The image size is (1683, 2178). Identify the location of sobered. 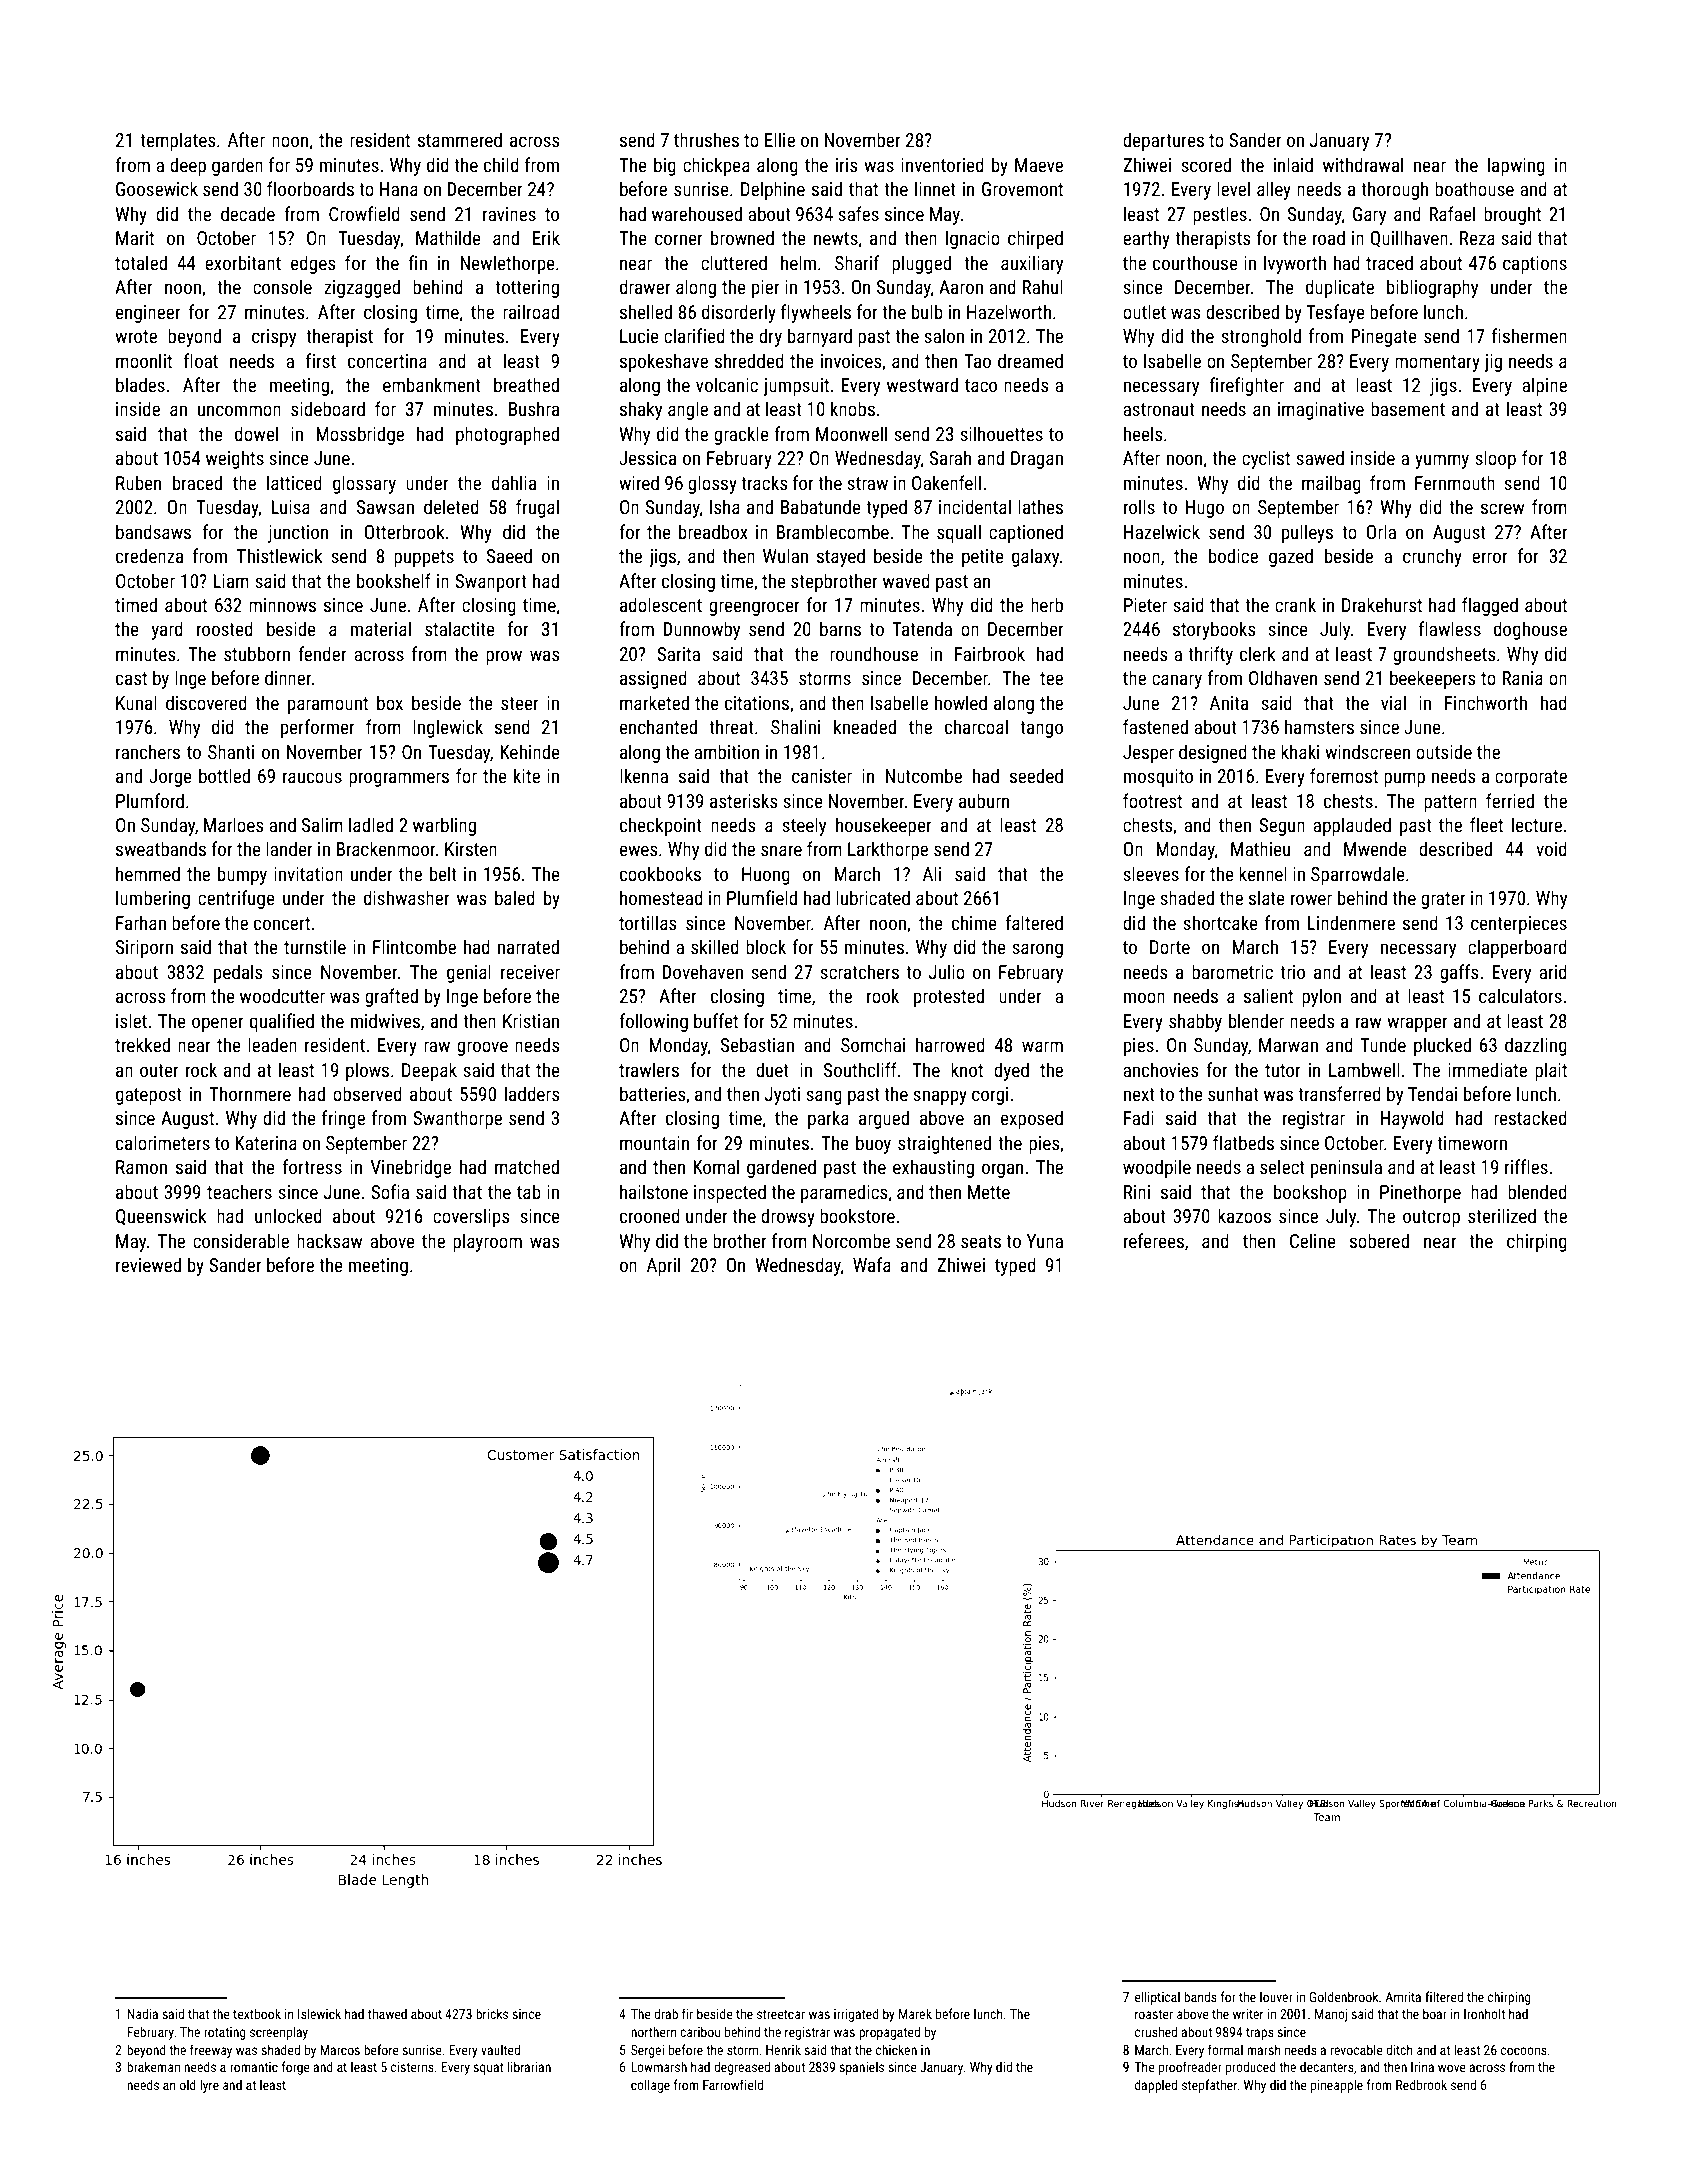
(1379, 1240).
